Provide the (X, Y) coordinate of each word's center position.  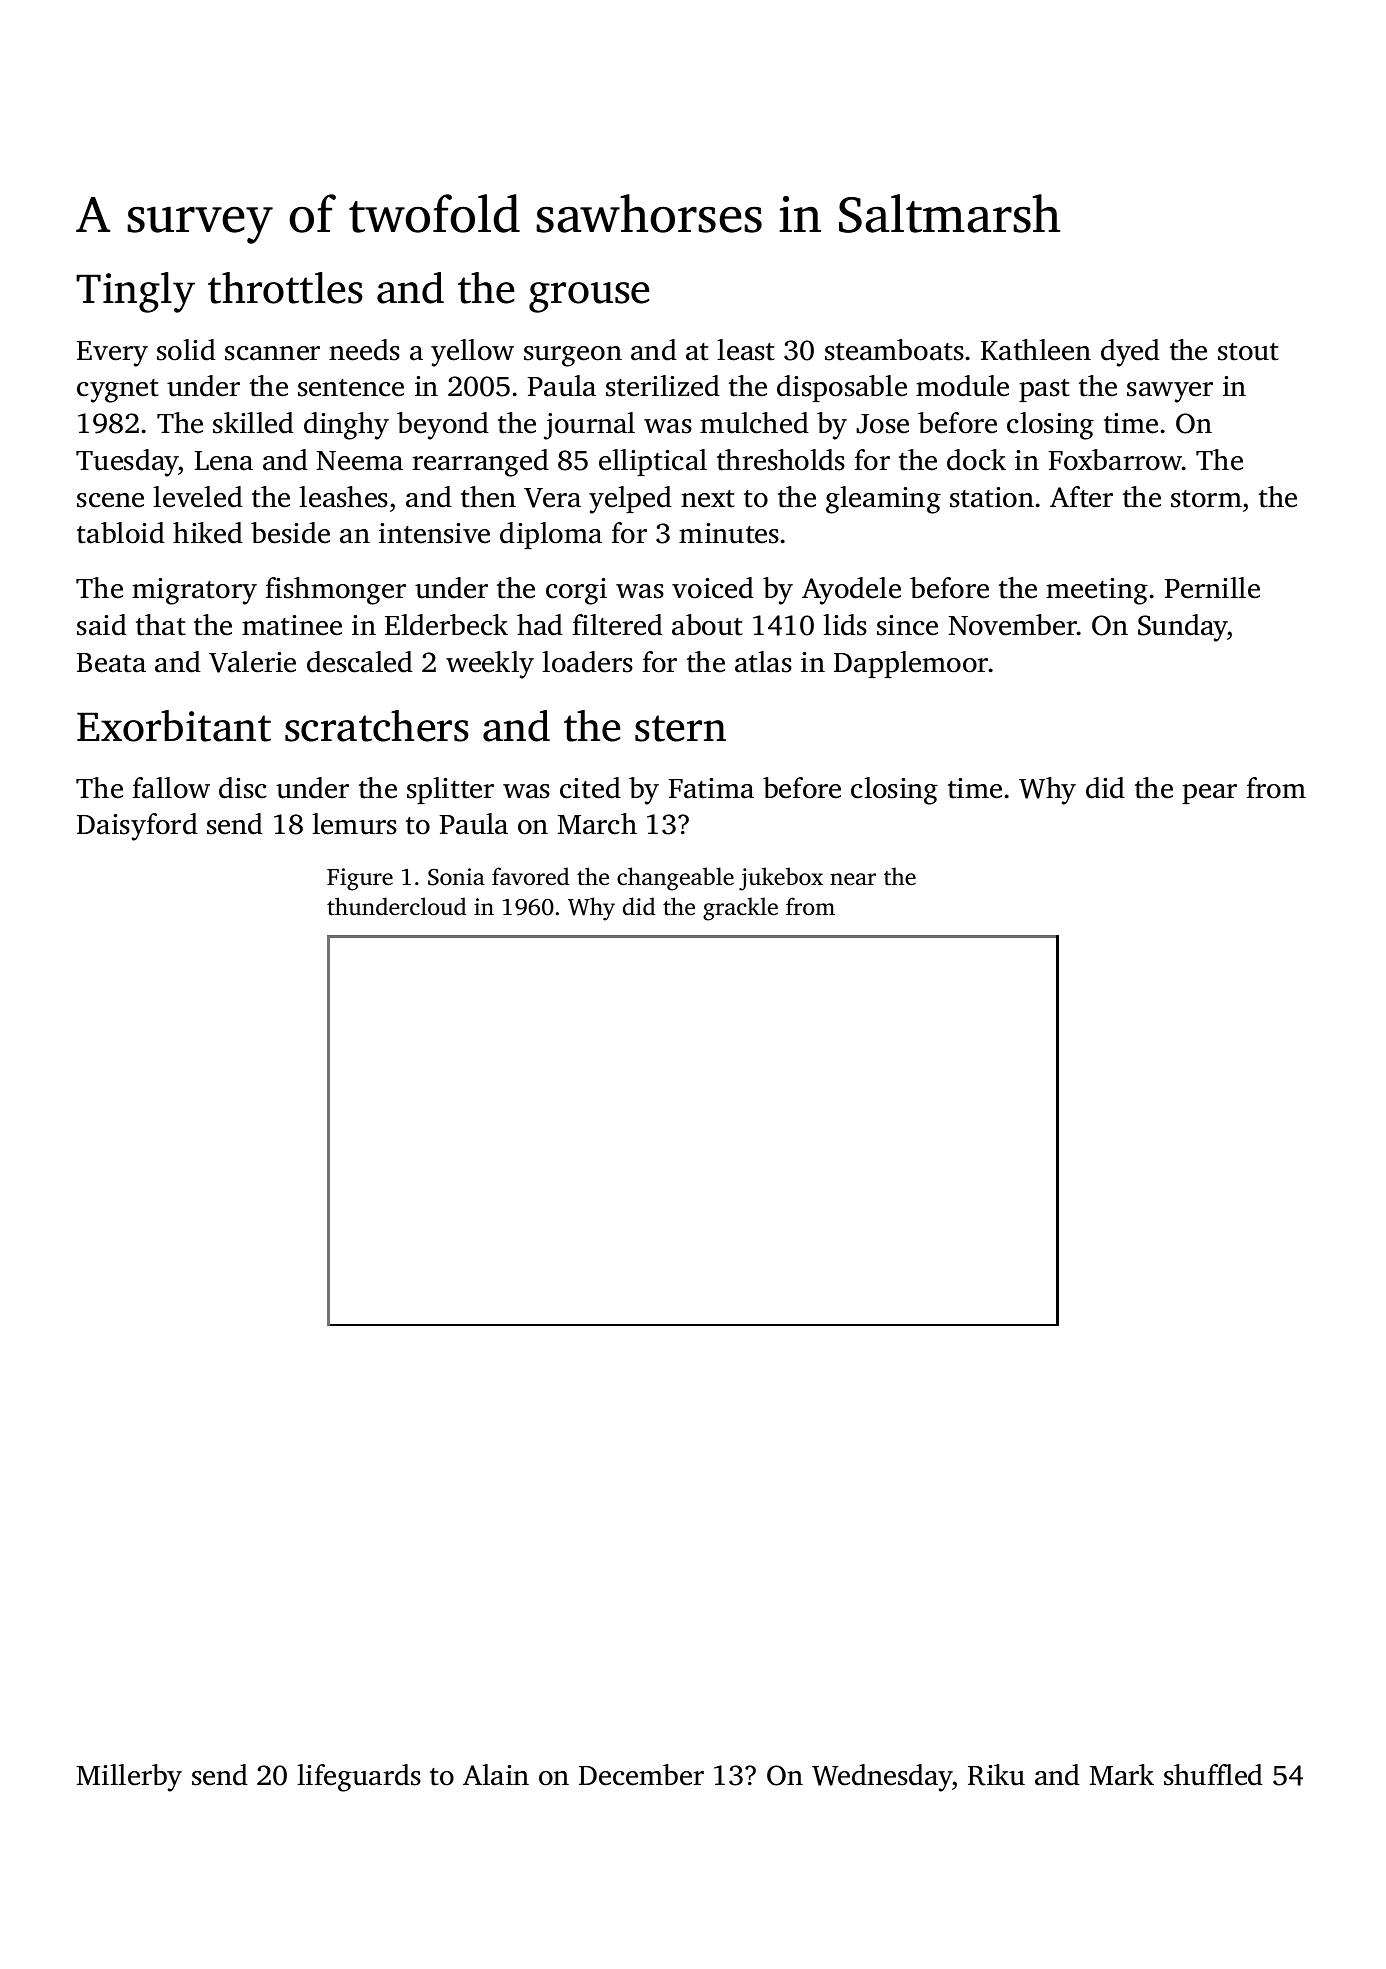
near (853, 879)
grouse (589, 297)
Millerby (129, 1778)
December (641, 1775)
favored (530, 876)
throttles (285, 288)
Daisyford (137, 827)
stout (1248, 352)
